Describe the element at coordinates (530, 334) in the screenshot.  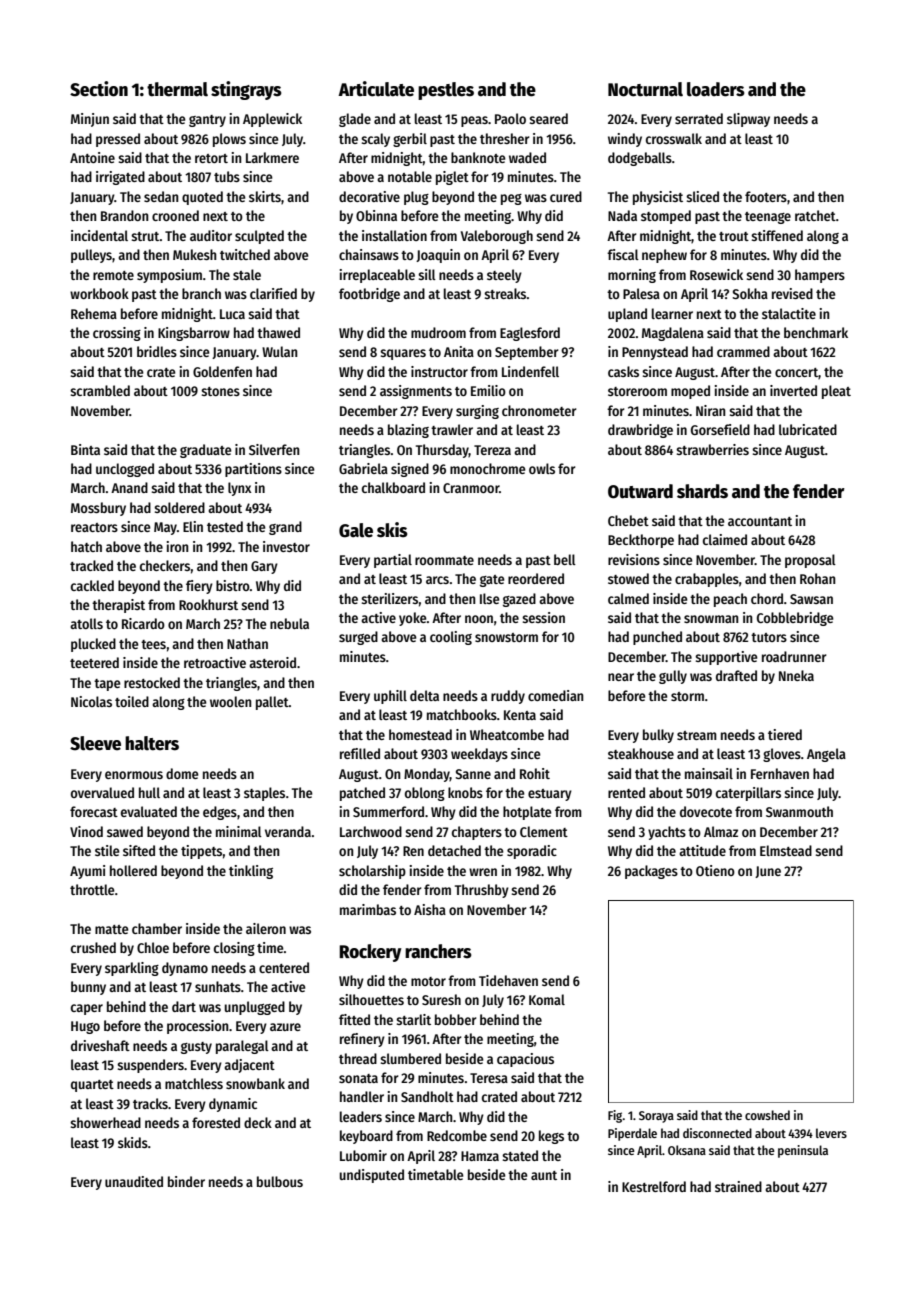
I see `Eaglesford` at that location.
